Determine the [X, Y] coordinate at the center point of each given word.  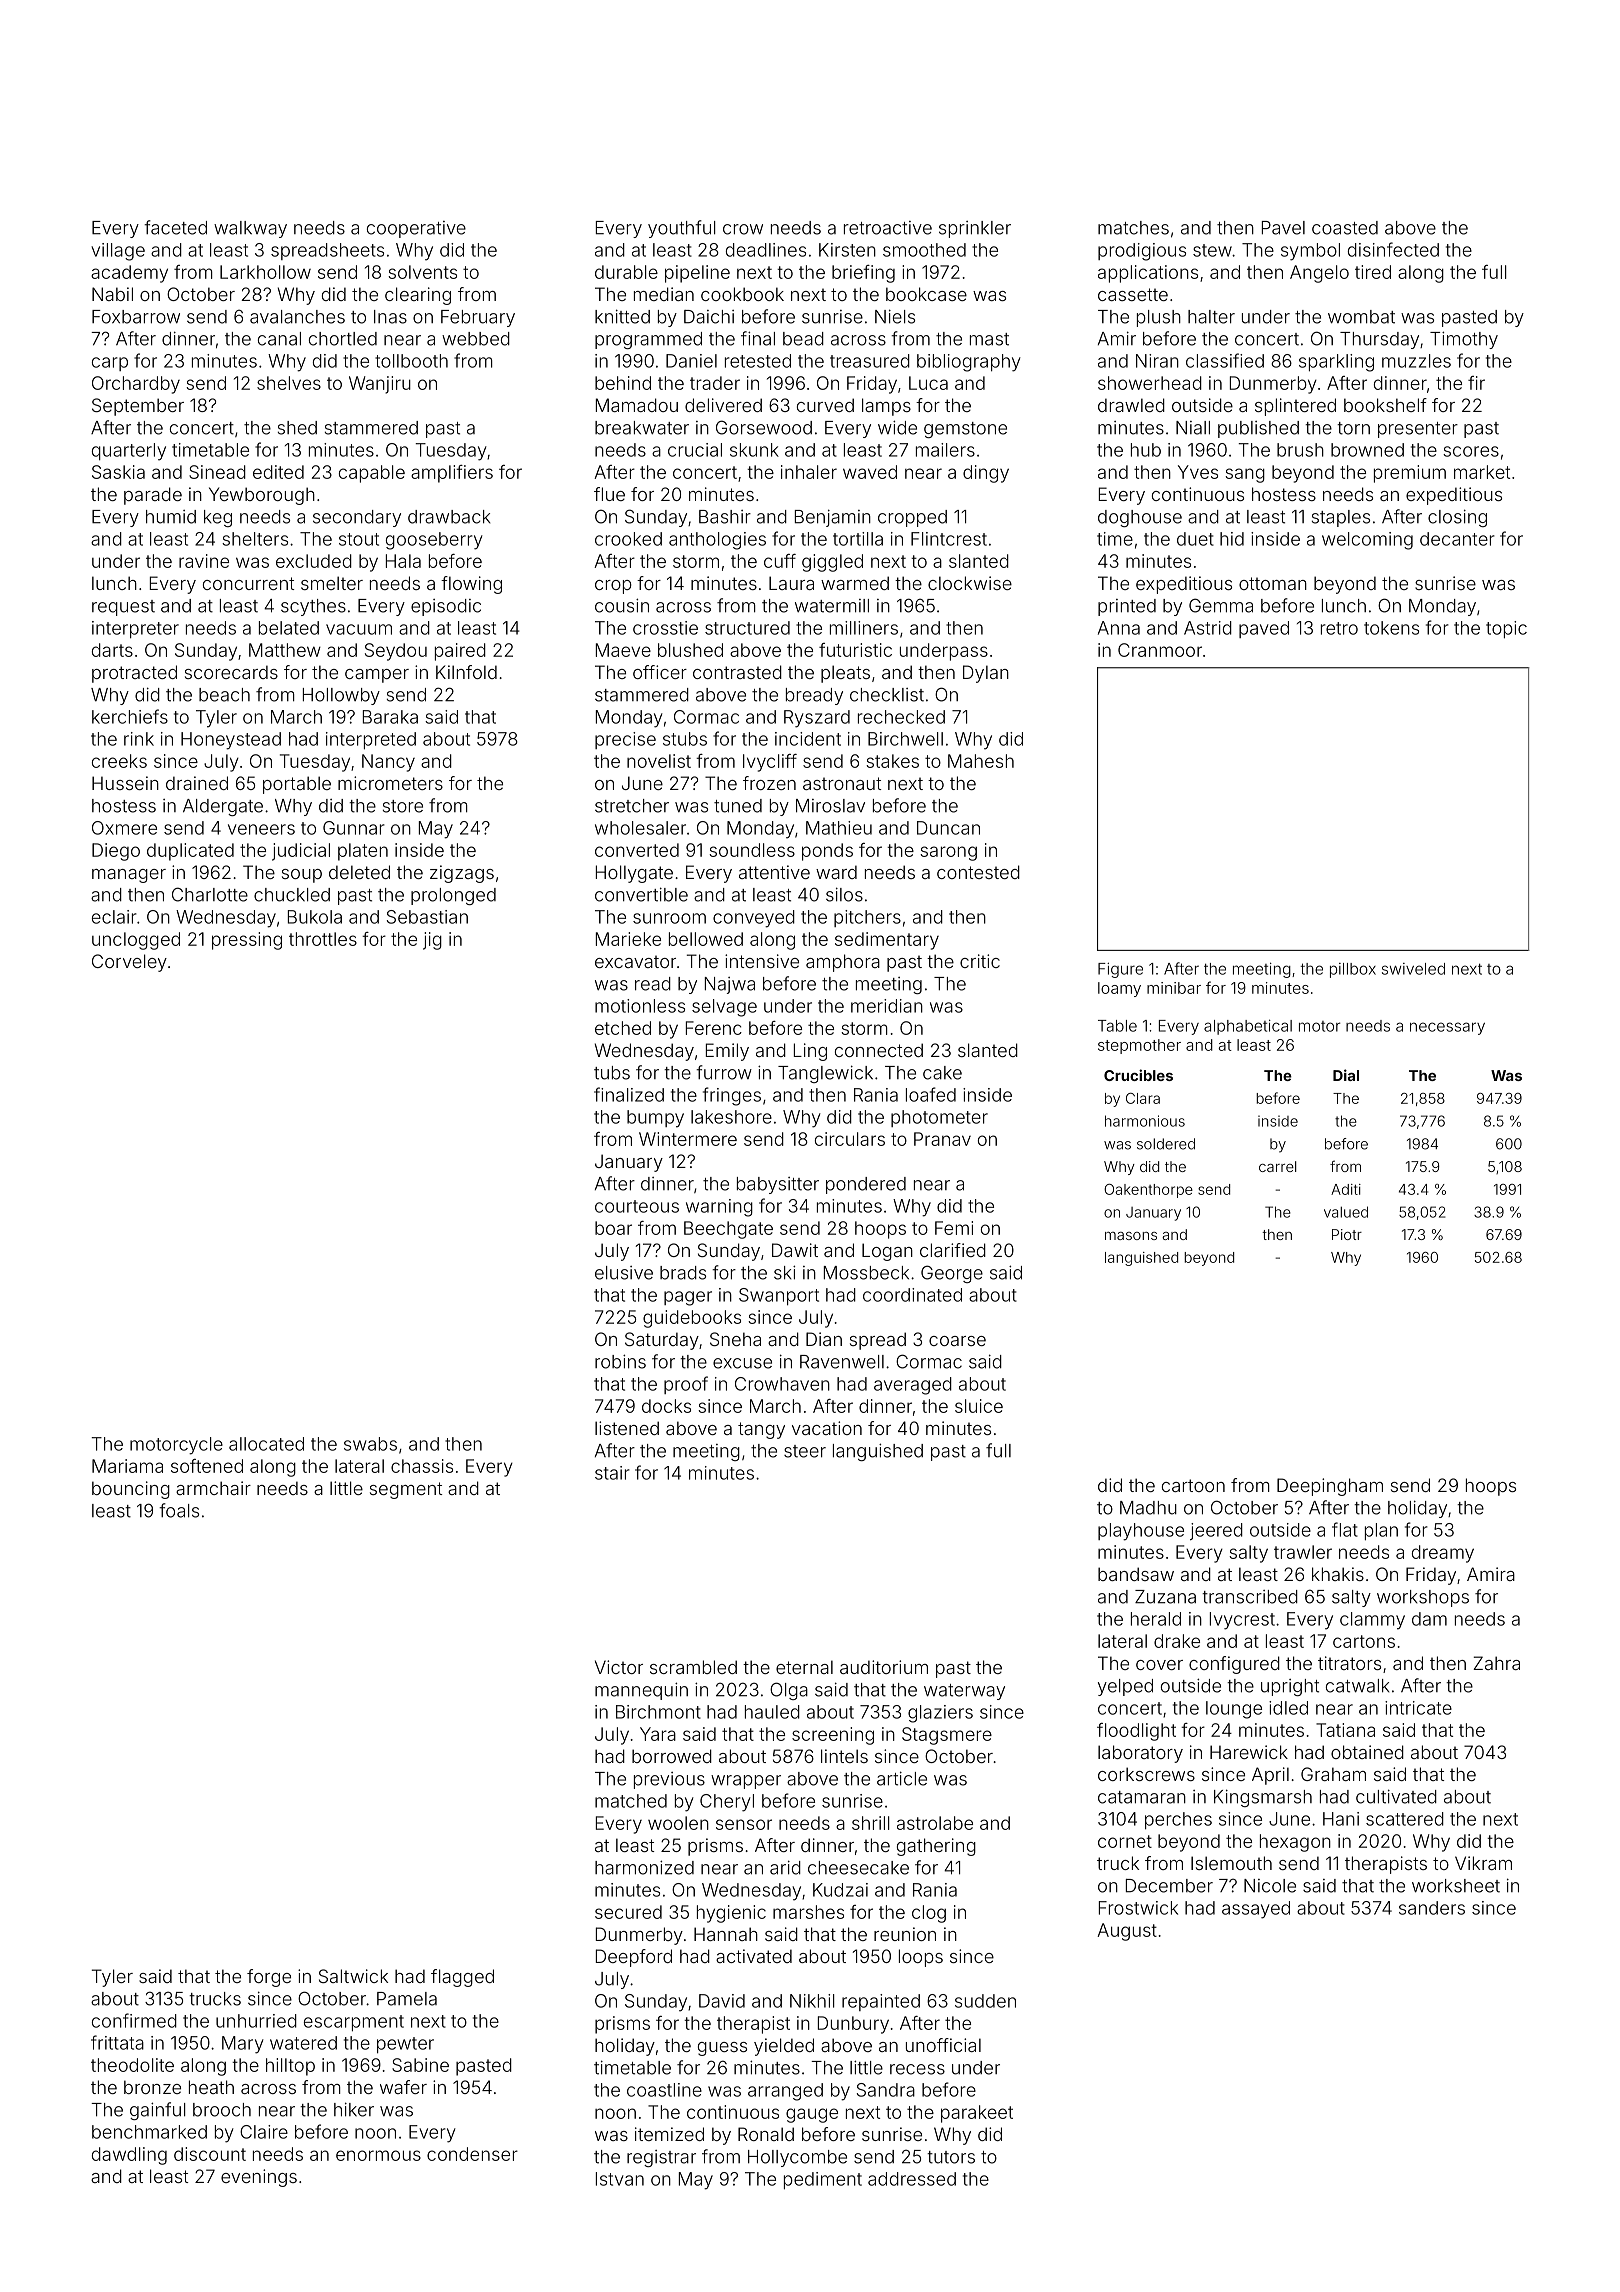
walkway [250, 229]
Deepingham [1330, 1487]
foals [179, 1510]
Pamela [407, 1999]
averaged [913, 1386]
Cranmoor [1160, 650]
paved [1264, 629]
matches [1133, 228]
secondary [357, 518]
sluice [979, 1406]
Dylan [986, 674]
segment [406, 1490]
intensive [762, 961]
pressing [247, 941]
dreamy [1443, 1554]
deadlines [766, 250]
